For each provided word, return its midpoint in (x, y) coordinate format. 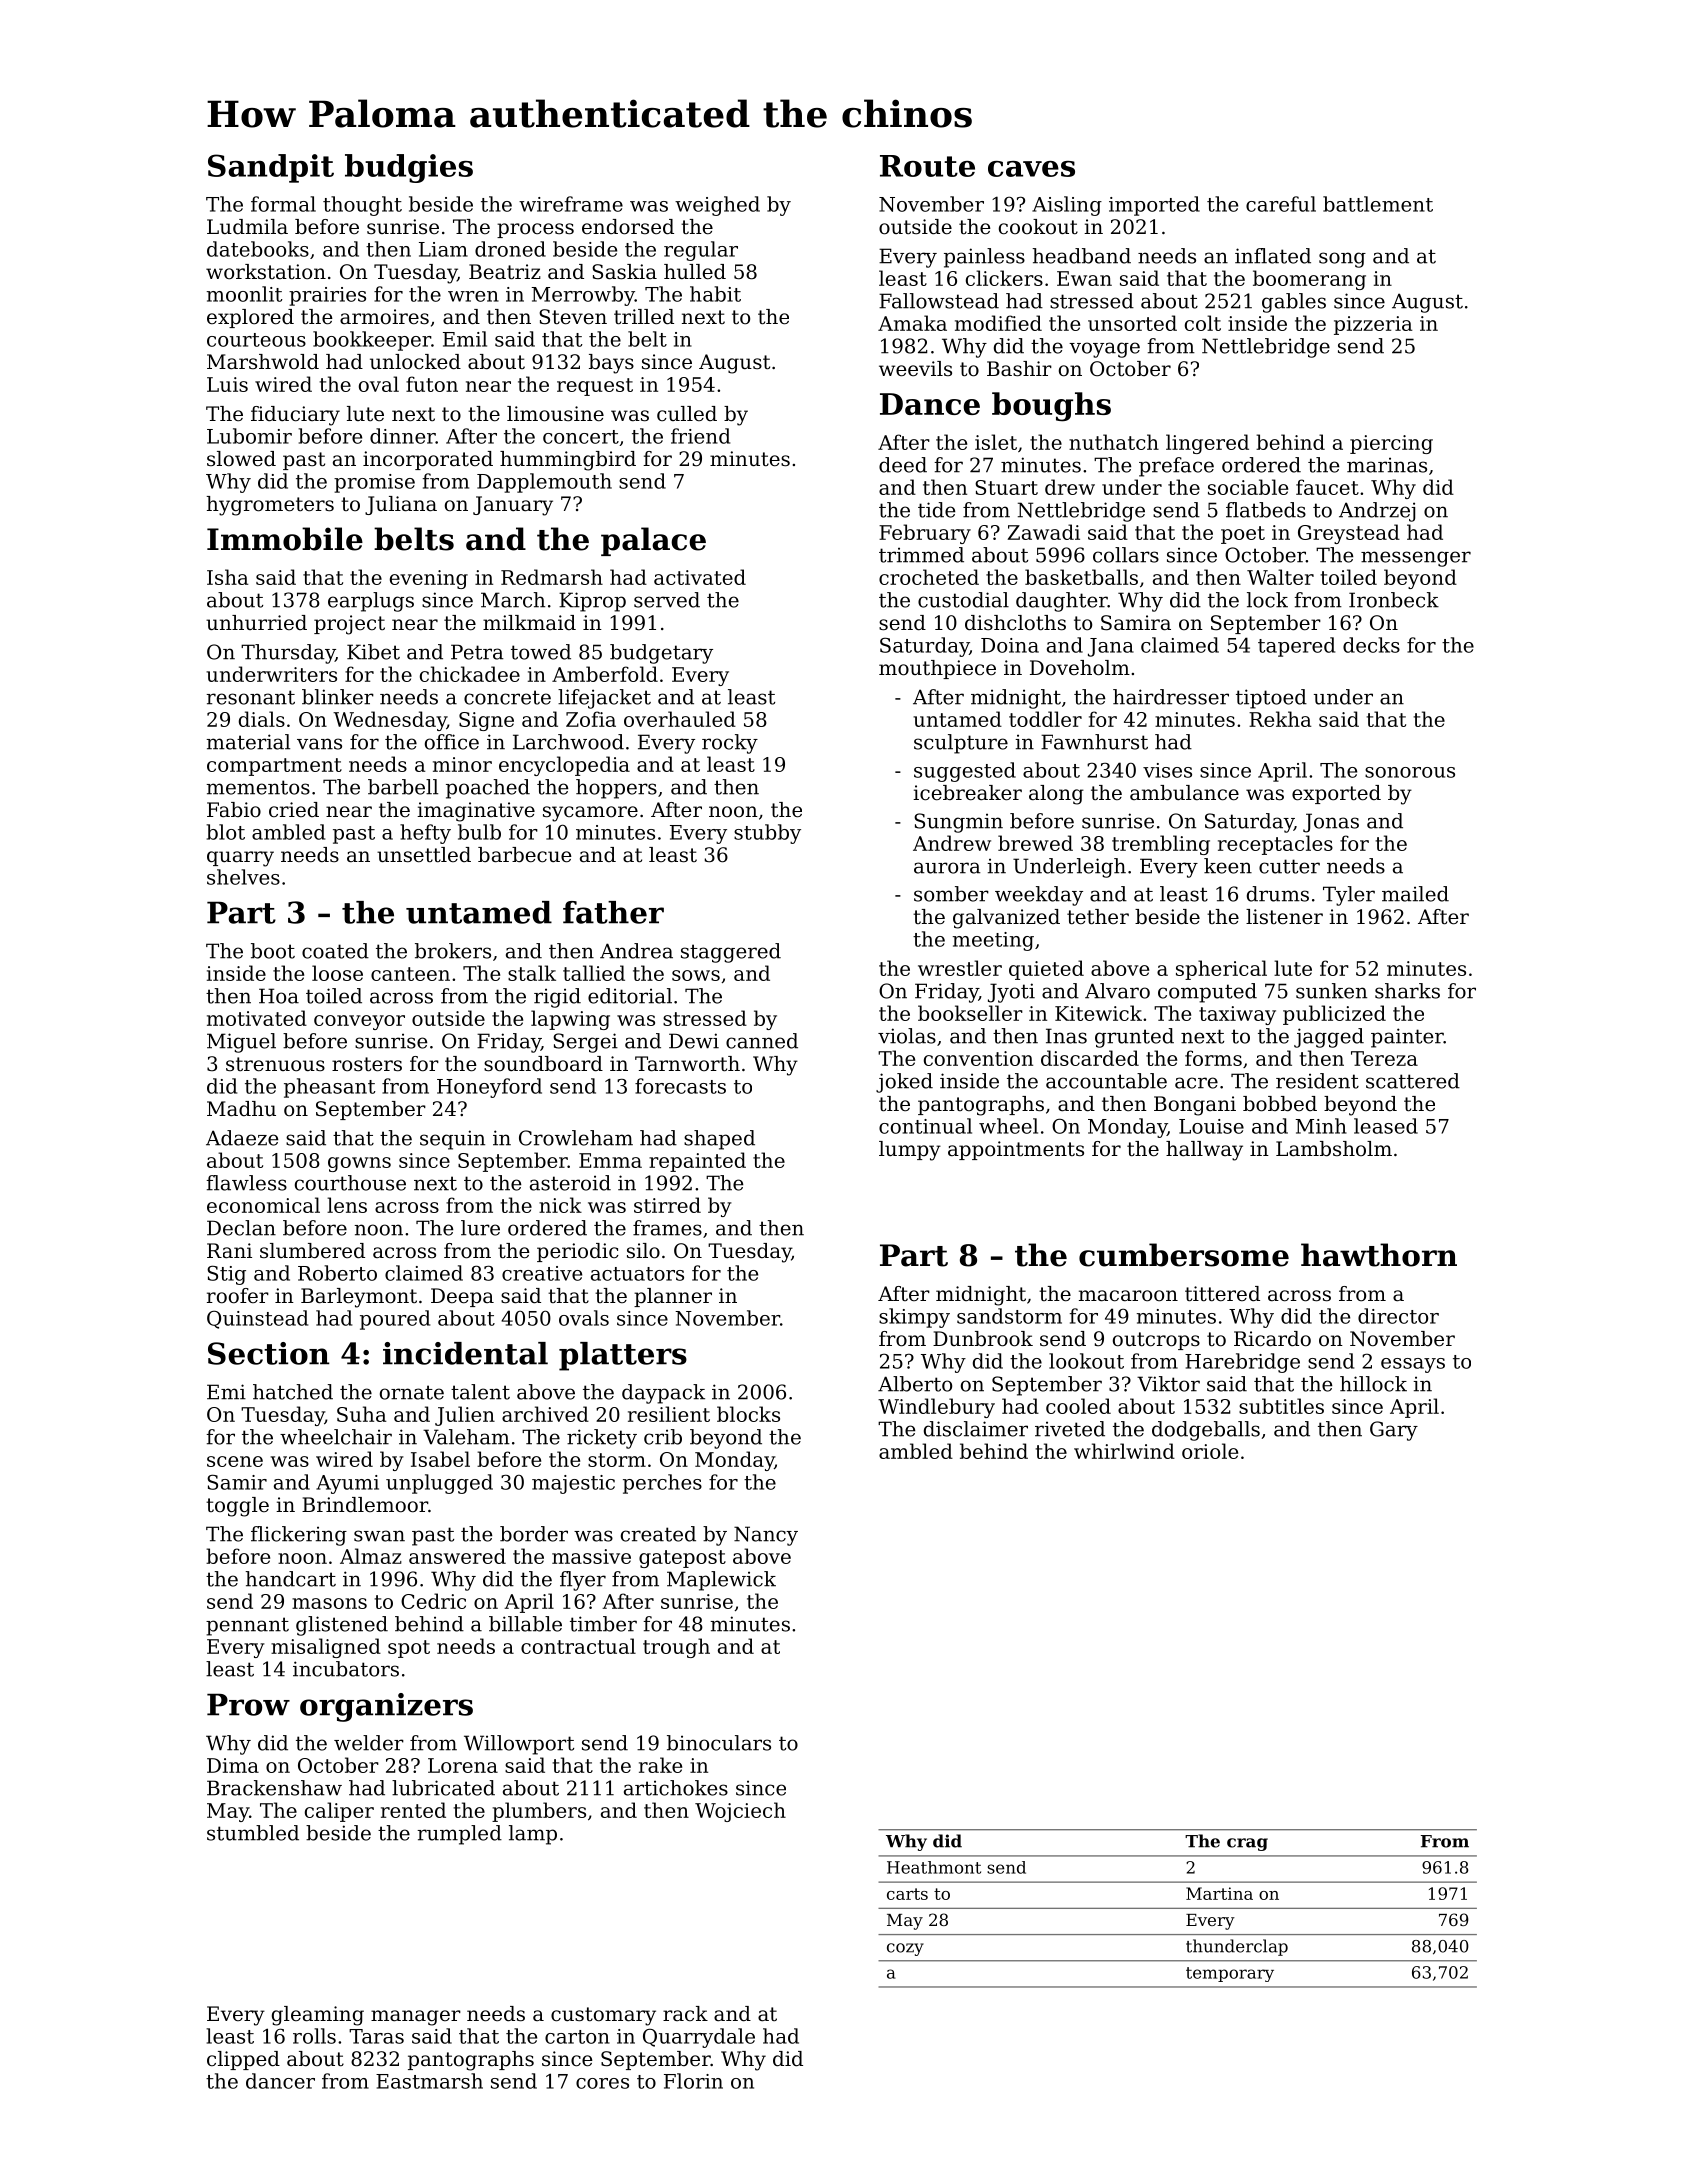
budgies (409, 168)
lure (480, 1228)
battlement (1378, 204)
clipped (243, 2060)
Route (927, 166)
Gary (1394, 1431)
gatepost (682, 1559)
